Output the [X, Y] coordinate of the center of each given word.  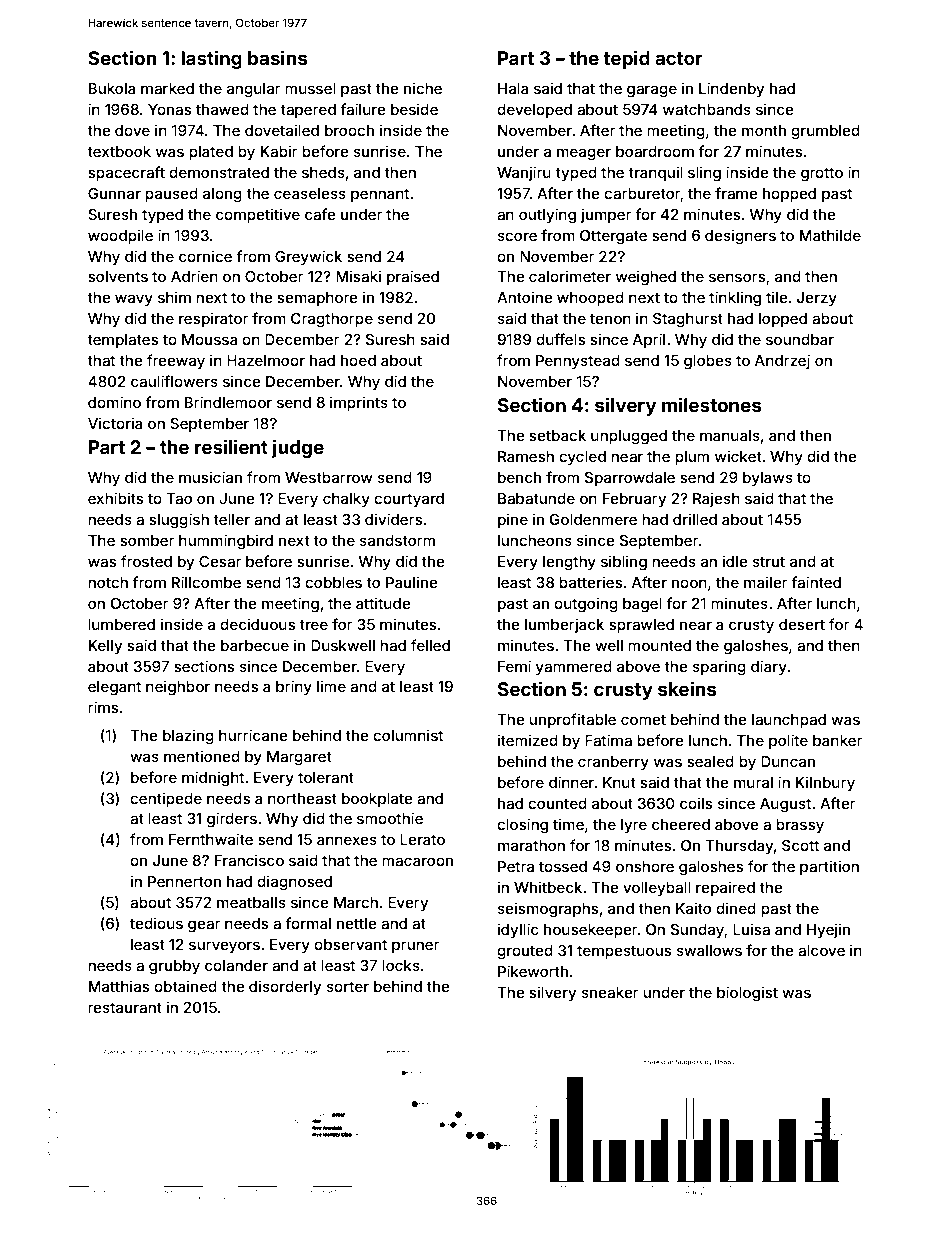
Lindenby [731, 89]
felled [430, 645]
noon [689, 583]
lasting [211, 59]
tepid [627, 59]
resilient [231, 446]
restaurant [125, 1007]
